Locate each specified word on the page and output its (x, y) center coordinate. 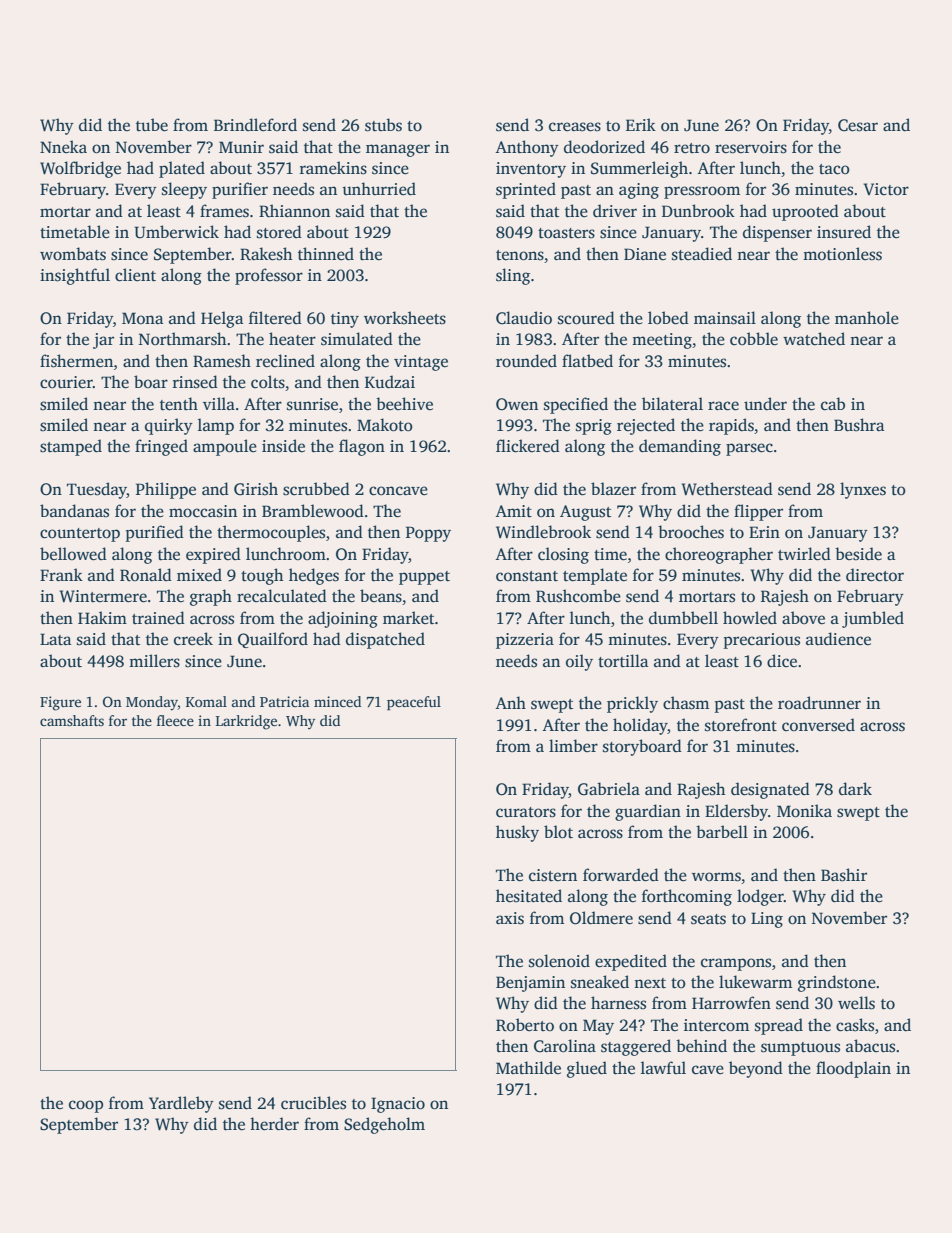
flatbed (587, 361)
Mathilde (528, 1068)
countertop (80, 535)
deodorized (604, 147)
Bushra (859, 425)
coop (86, 1106)
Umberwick (176, 232)
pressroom (702, 192)
